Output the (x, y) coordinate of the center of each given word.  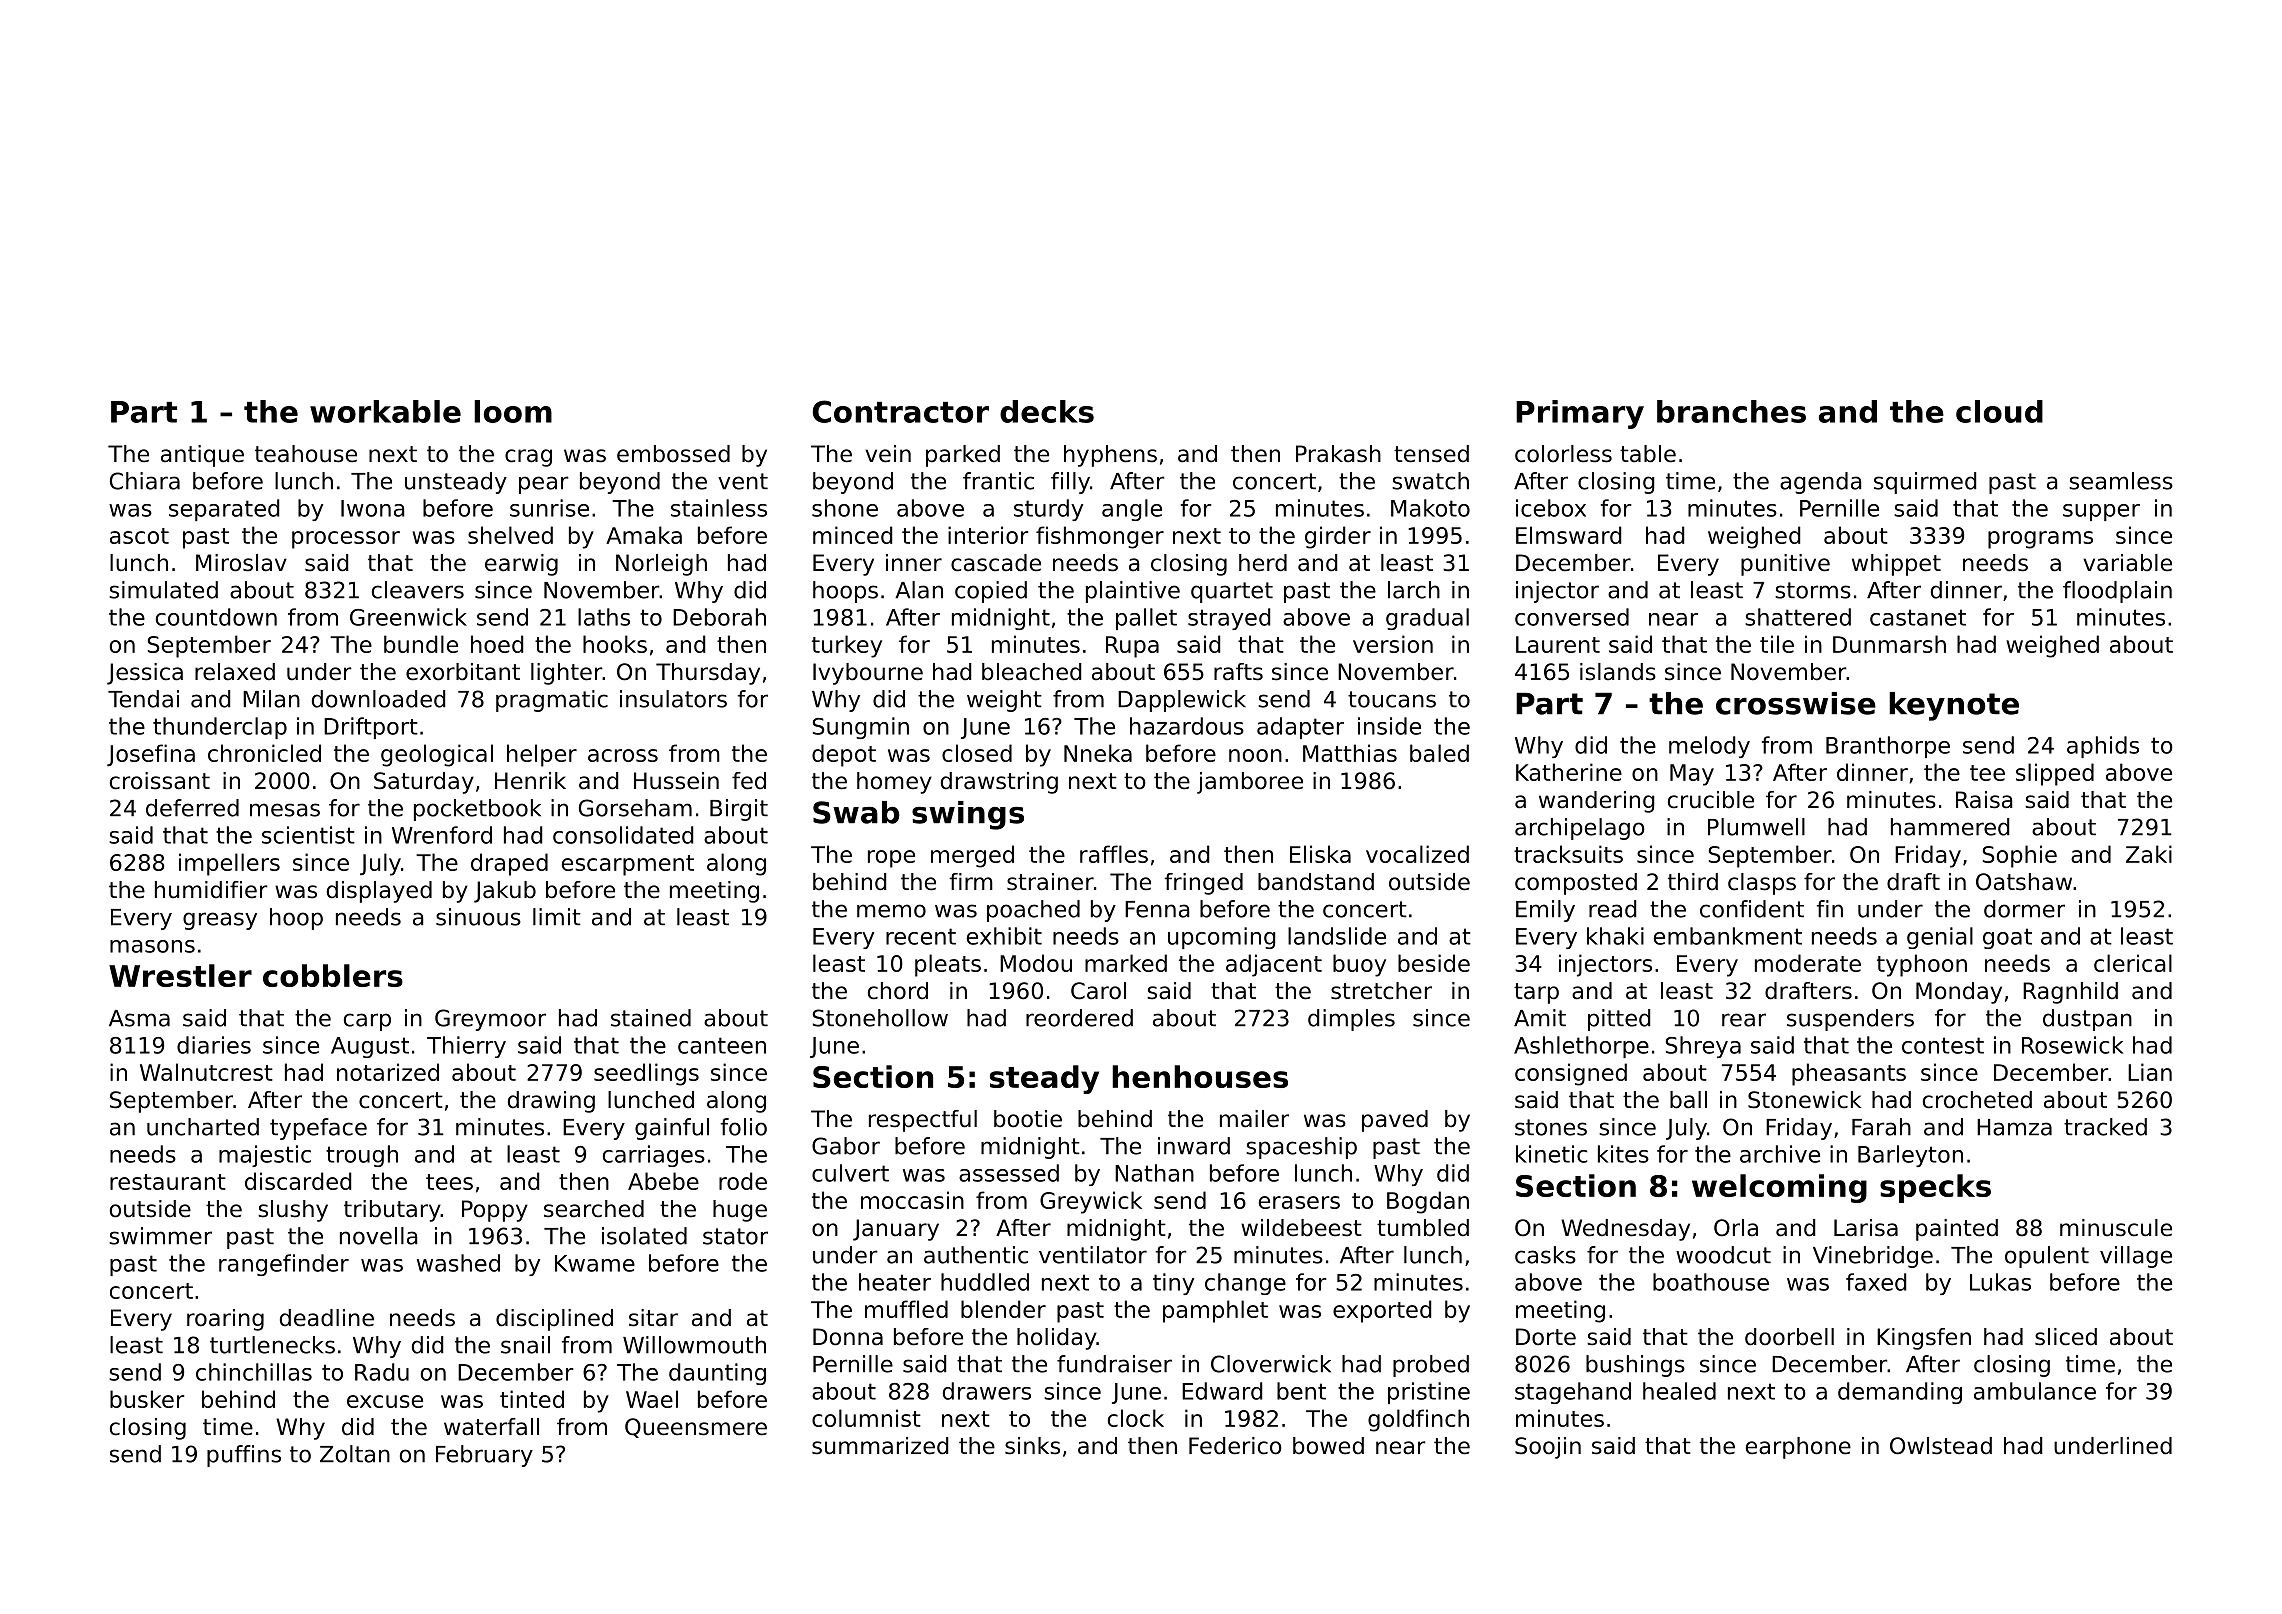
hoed (497, 644)
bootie (1028, 1119)
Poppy (495, 1211)
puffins (244, 1456)
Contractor (900, 411)
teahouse (306, 454)
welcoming (1779, 1188)
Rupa (1132, 647)
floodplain (2117, 592)
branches (1731, 411)
